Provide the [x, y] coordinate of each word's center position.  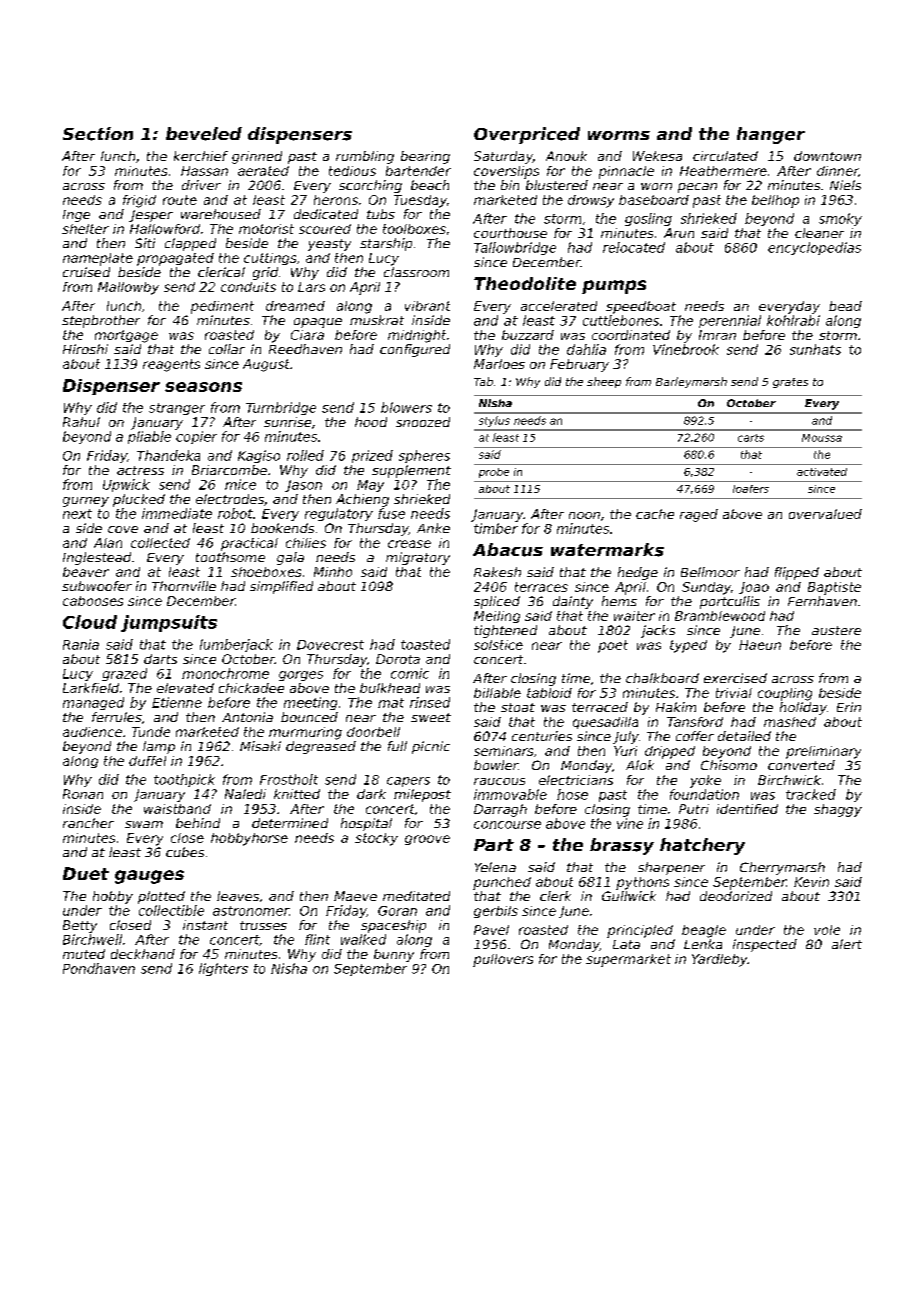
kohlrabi [793, 320]
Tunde [151, 732]
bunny [394, 955]
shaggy [838, 810]
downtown [827, 156]
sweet [431, 717]
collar [227, 349]
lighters [223, 969]
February [579, 365]
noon [584, 515]
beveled [204, 134]
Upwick [126, 485]
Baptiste [834, 588]
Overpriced [527, 135]
